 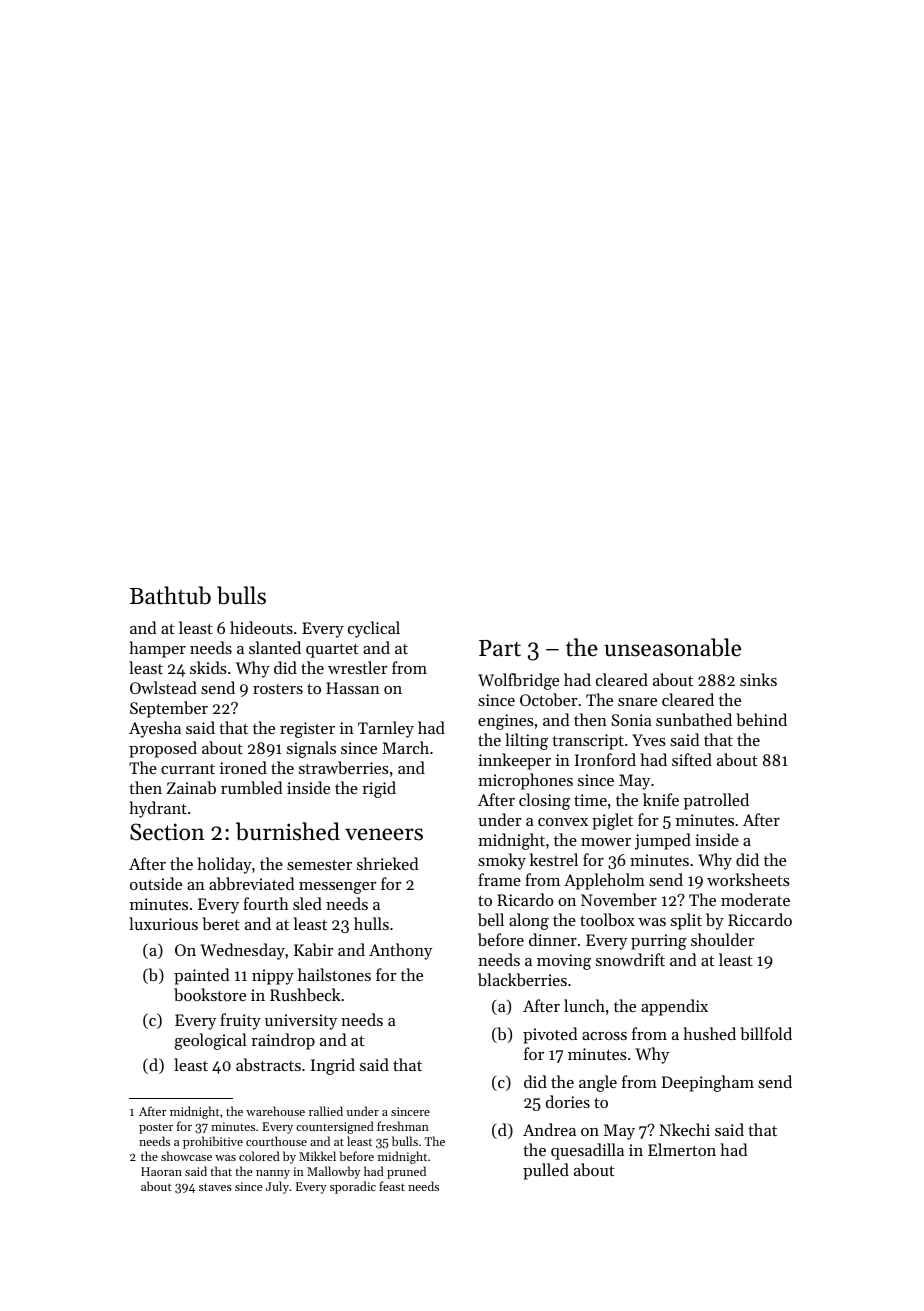 I want to click on Haoran, so click(x=161, y=1171).
